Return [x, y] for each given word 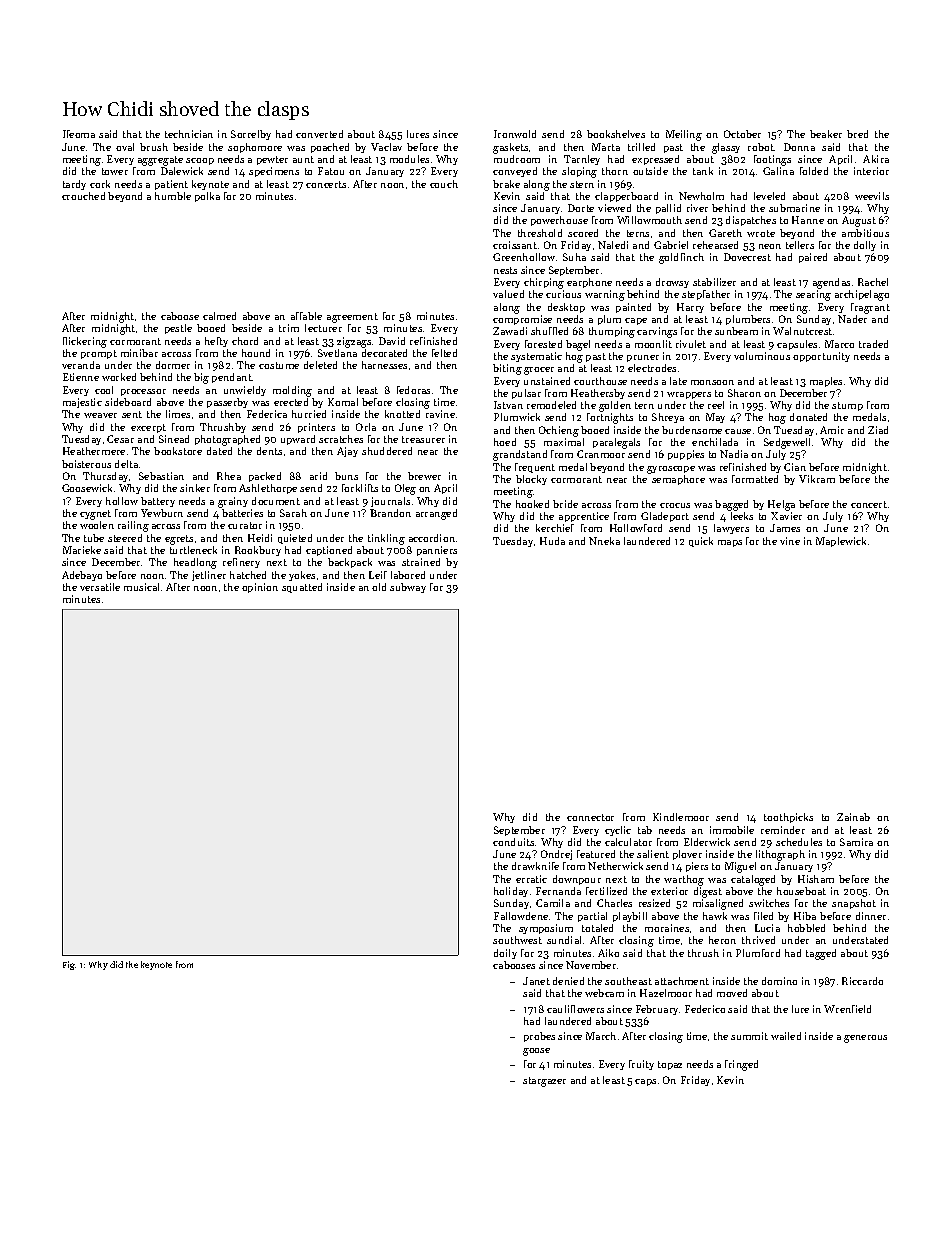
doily [505, 954]
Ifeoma [79, 134]
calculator [628, 842]
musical [141, 587]
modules [409, 159]
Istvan [508, 405]
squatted [302, 588]
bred [857, 134]
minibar [139, 353]
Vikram [817, 479]
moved [732, 993]
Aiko [608, 953]
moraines [667, 928]
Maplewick [841, 542]
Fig [69, 965]
